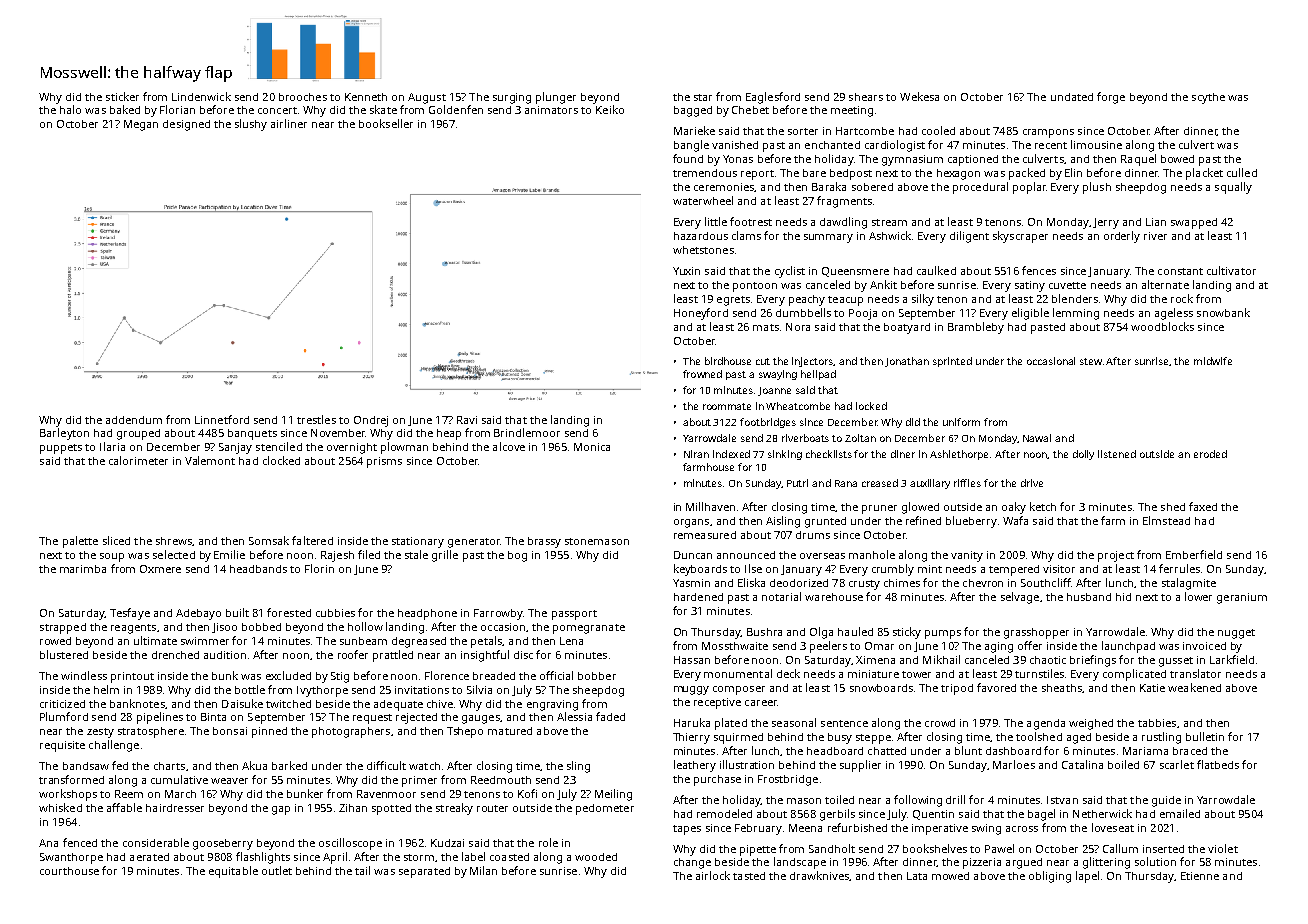  Describe the element at coordinates (703, 97) in the screenshot. I see `star` at that location.
